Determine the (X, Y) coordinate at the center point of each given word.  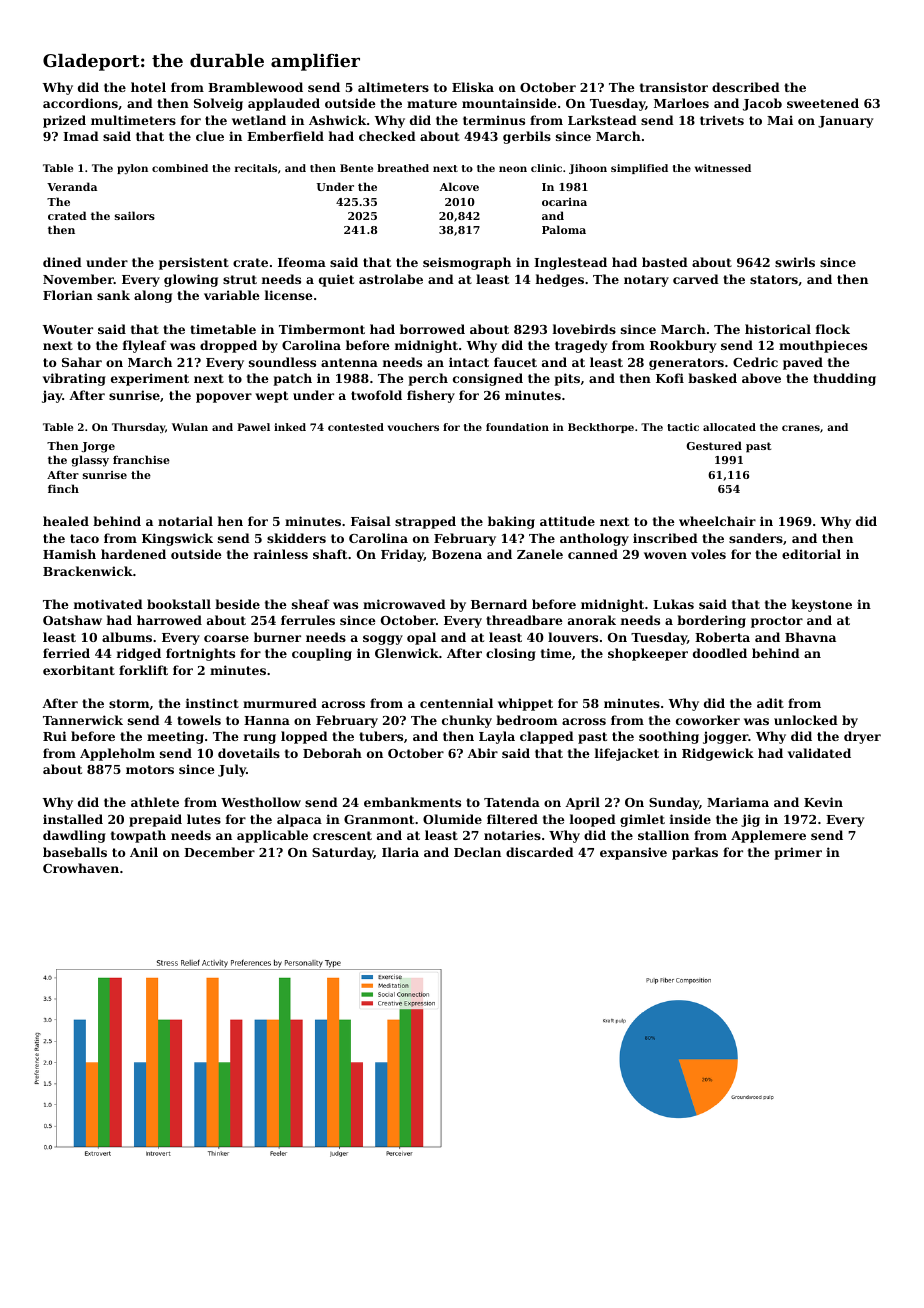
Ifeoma (302, 262)
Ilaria (400, 852)
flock (833, 329)
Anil (144, 852)
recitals (256, 168)
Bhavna (810, 637)
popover (224, 398)
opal (421, 638)
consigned (488, 379)
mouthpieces (823, 346)
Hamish (69, 554)
